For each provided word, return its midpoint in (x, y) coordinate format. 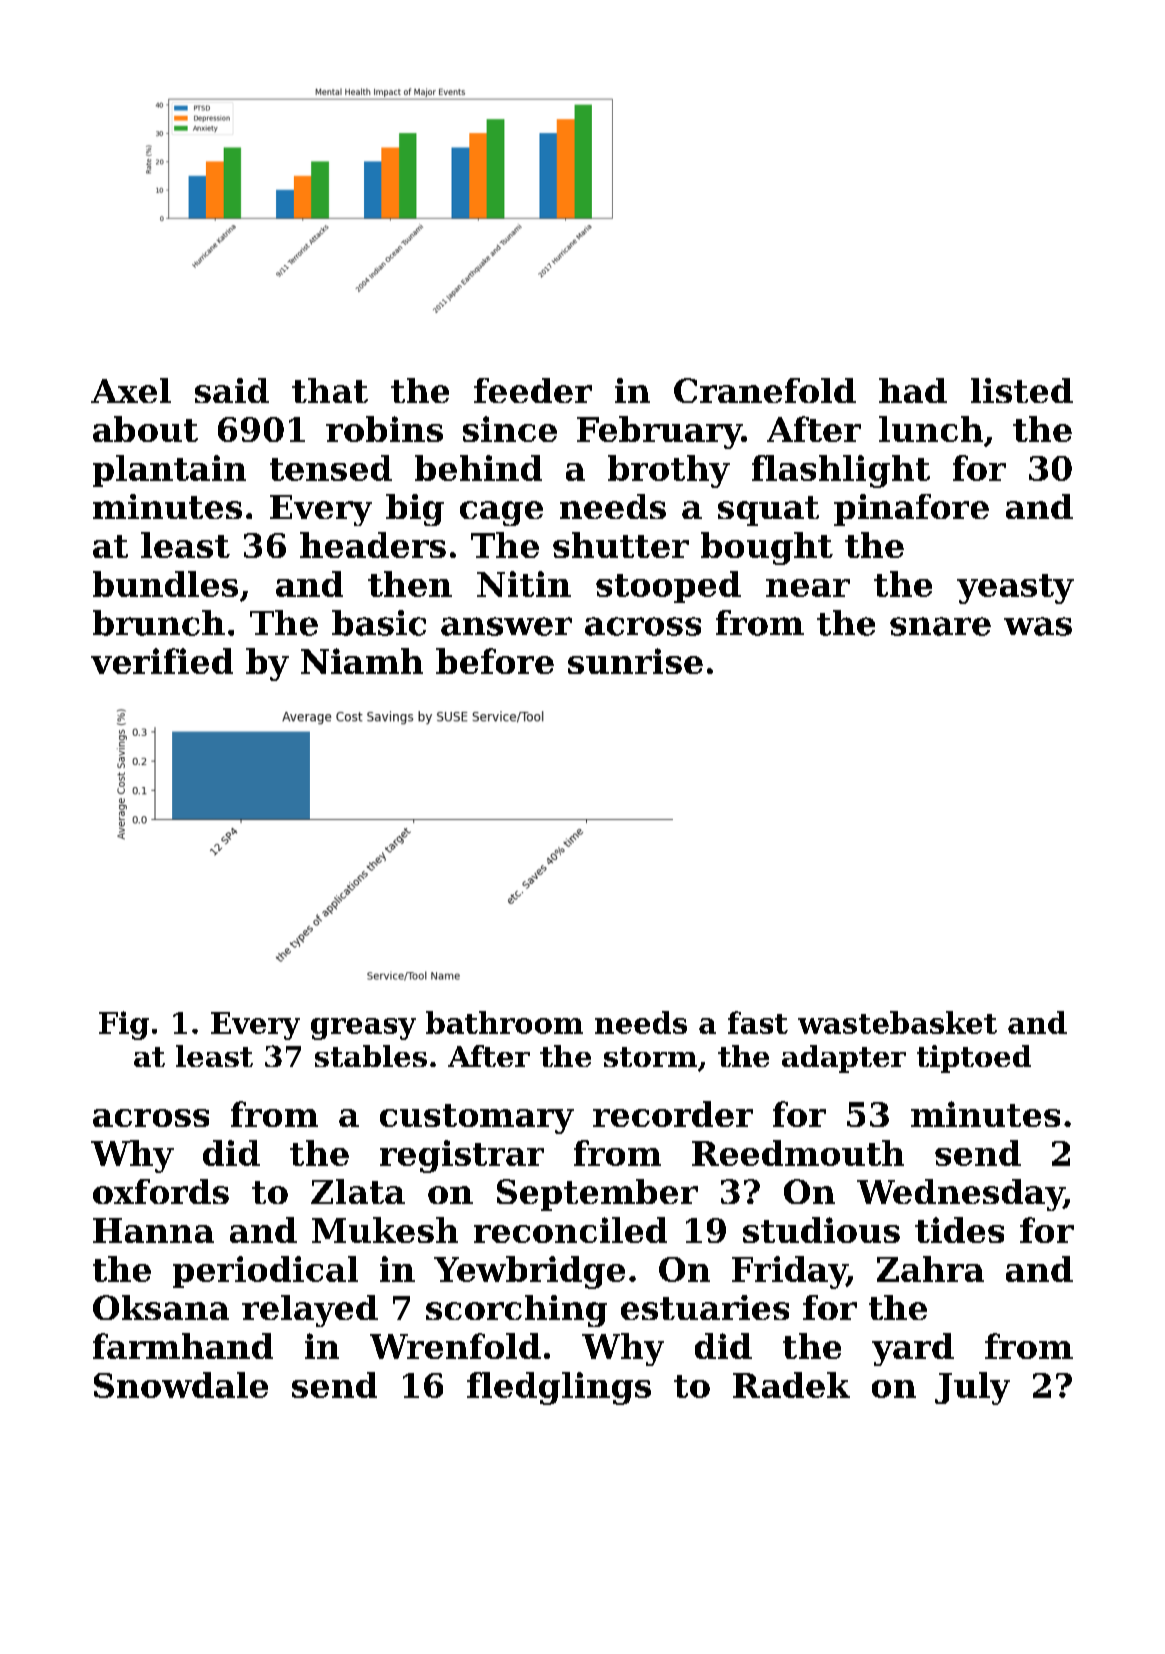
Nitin (524, 584)
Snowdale (181, 1385)
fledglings (559, 1388)
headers (373, 545)
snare (940, 626)
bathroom (504, 1022)
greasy (363, 1029)
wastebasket (897, 1022)
